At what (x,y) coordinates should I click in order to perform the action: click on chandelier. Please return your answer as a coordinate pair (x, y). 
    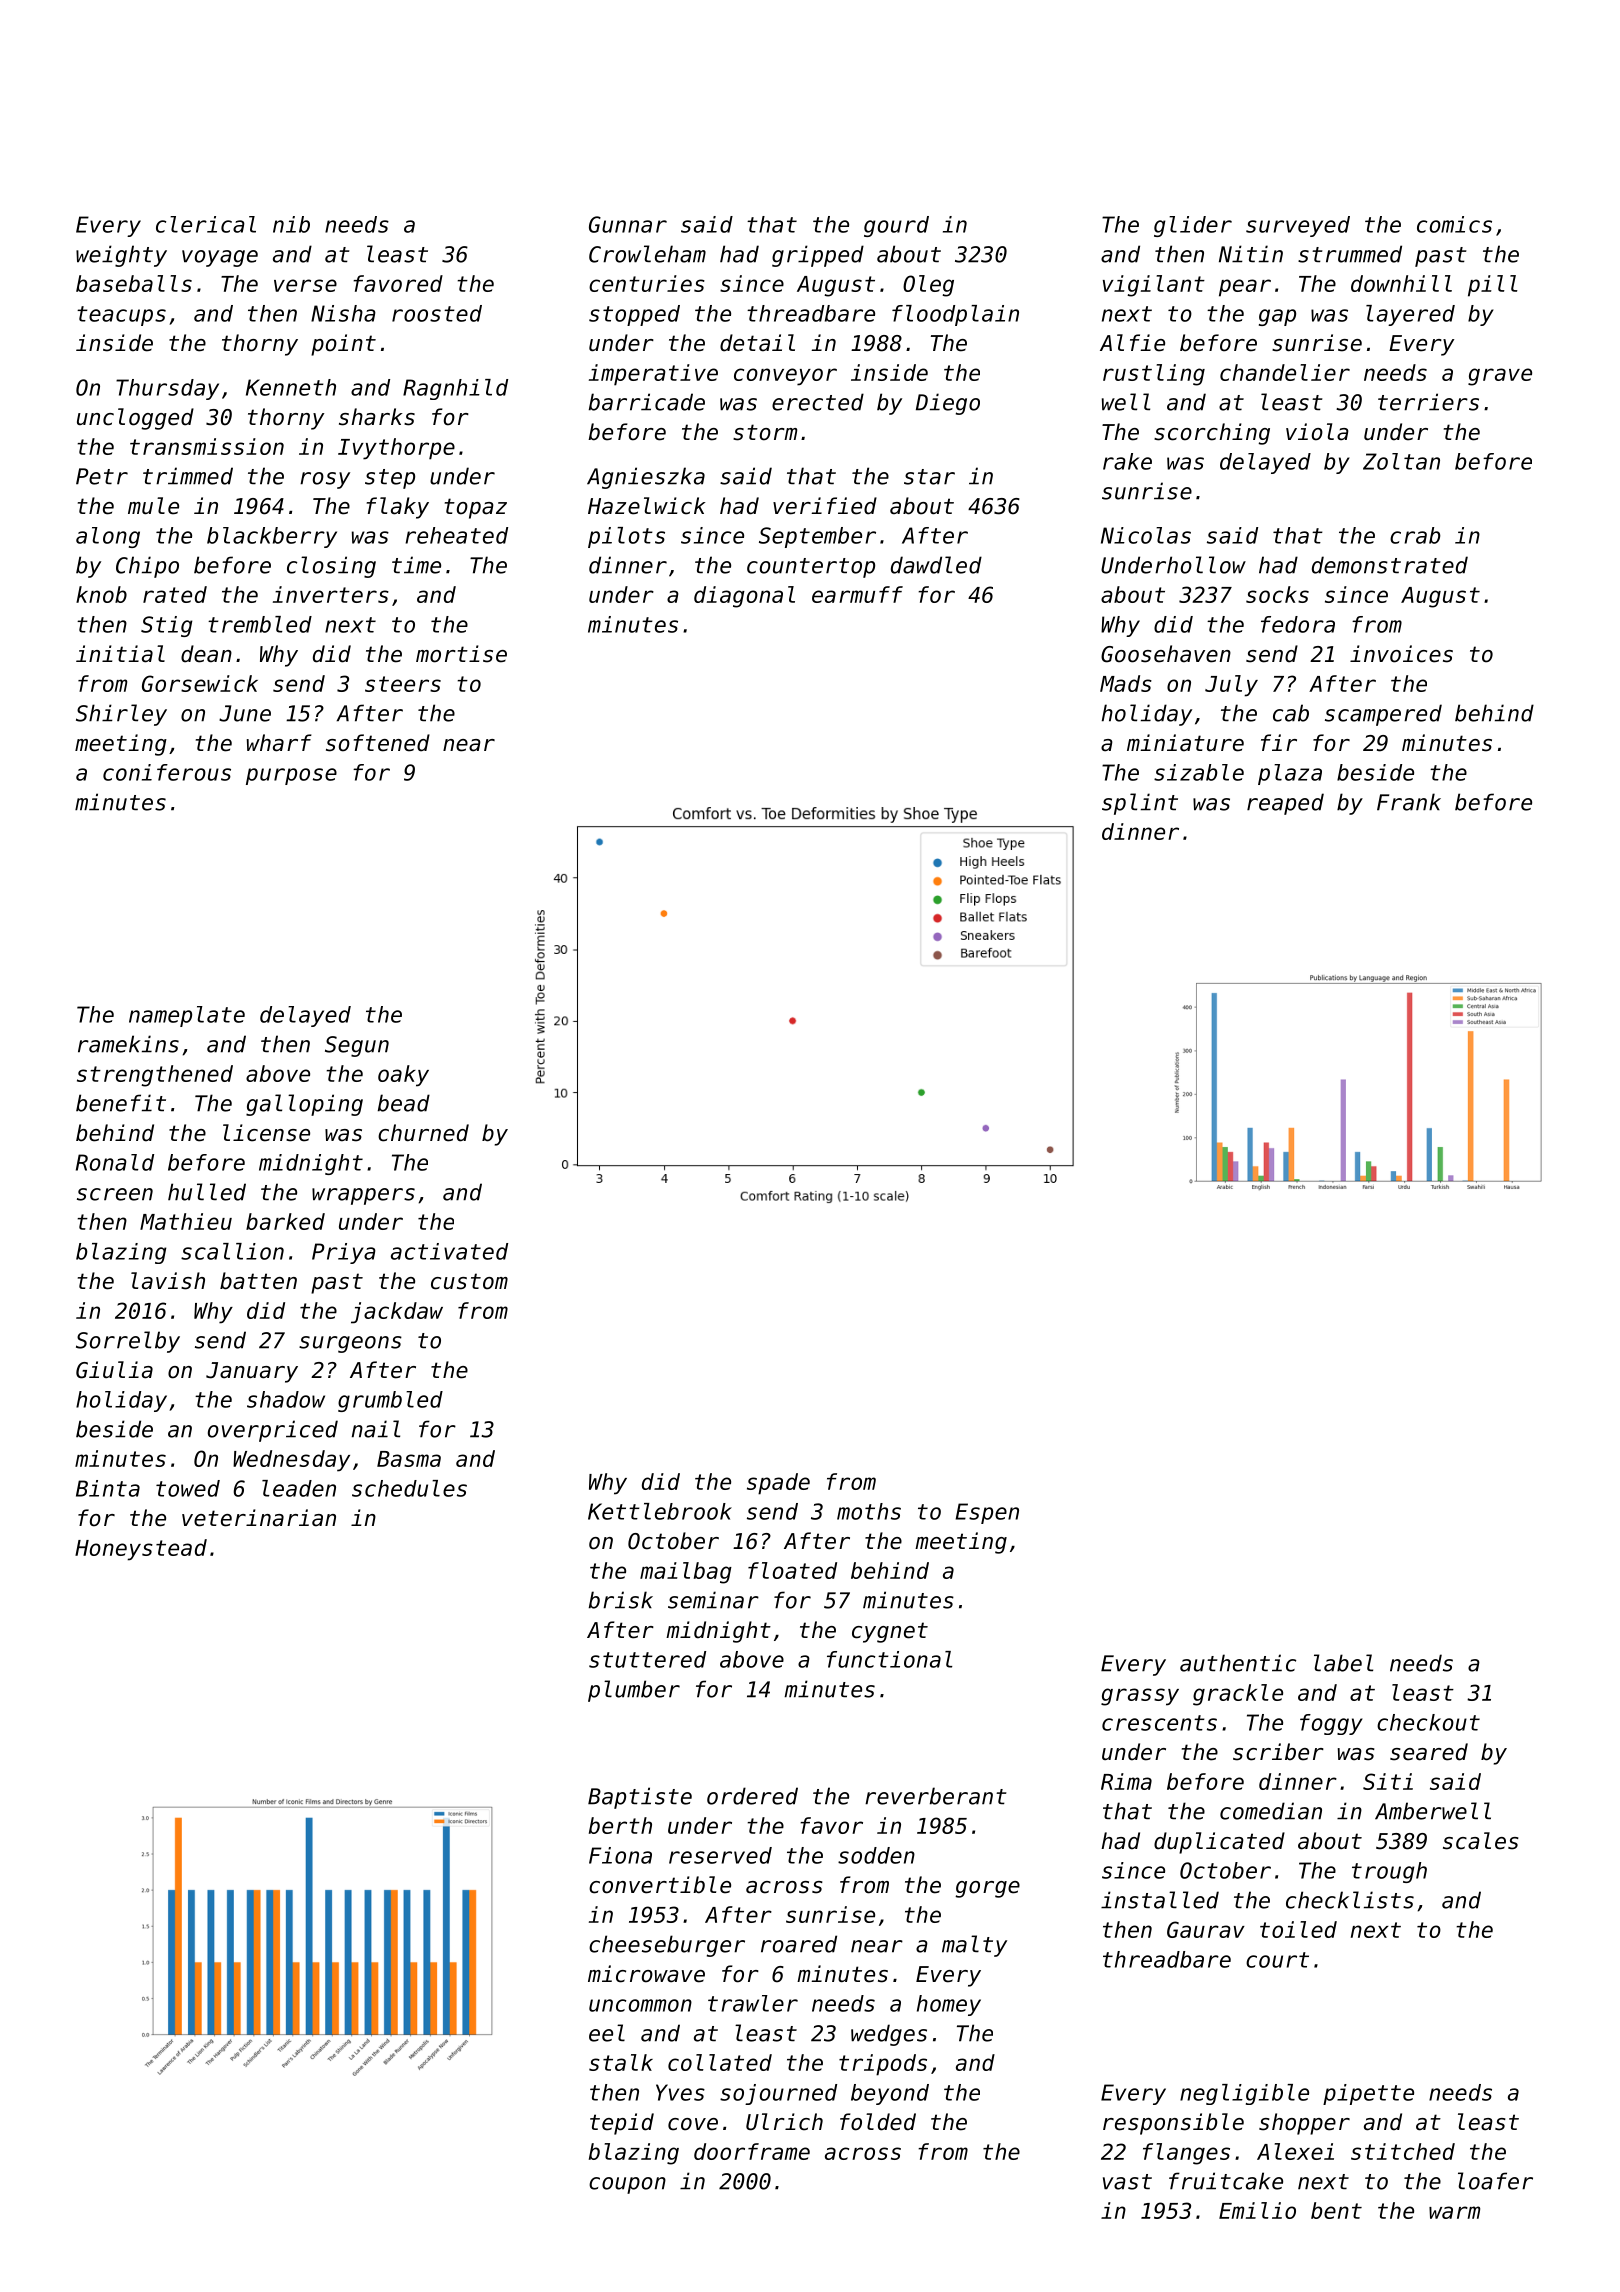
    Looking at the image, I should click on (1285, 372).
